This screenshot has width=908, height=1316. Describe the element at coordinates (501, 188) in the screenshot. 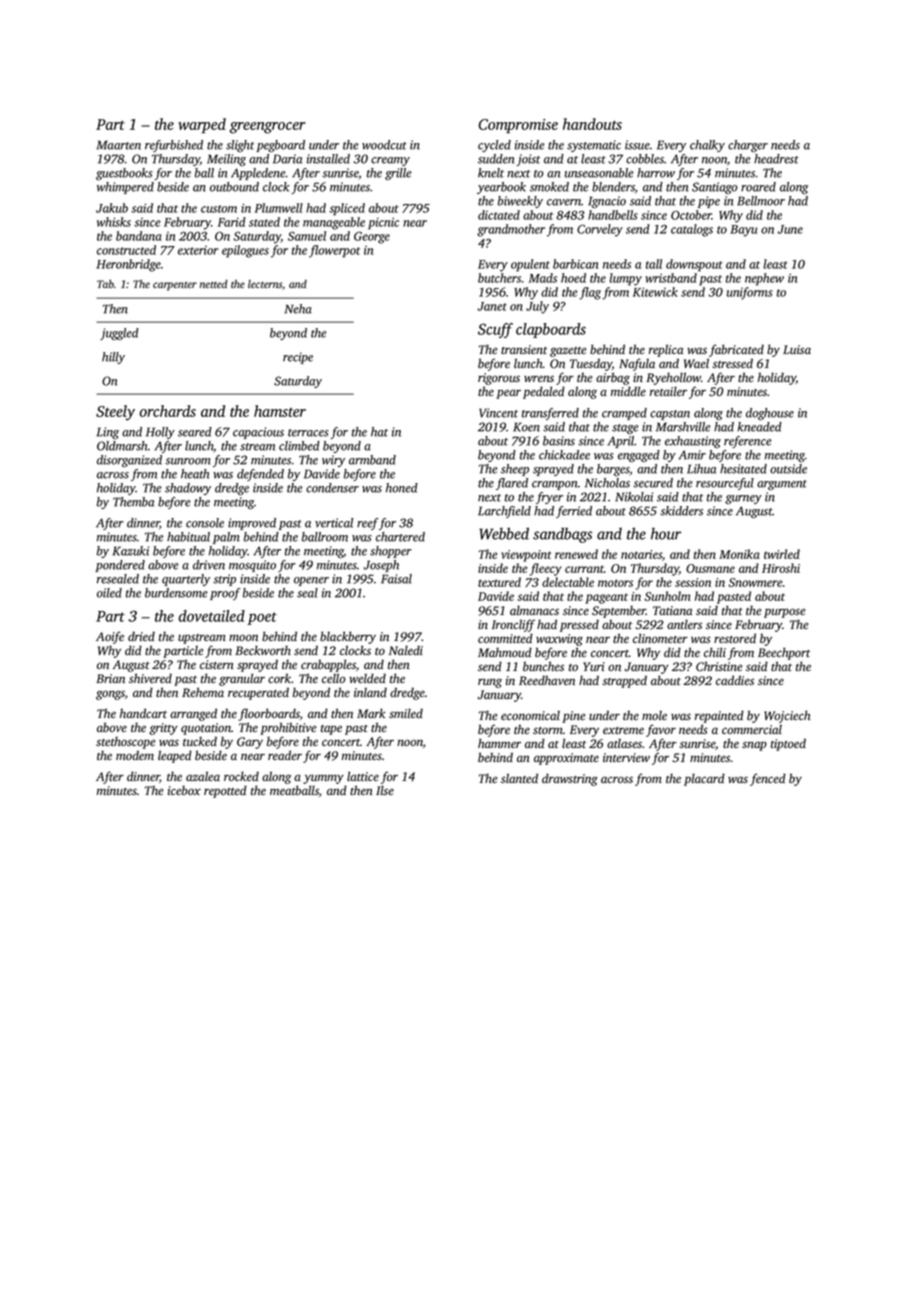

I see `yearbook` at that location.
